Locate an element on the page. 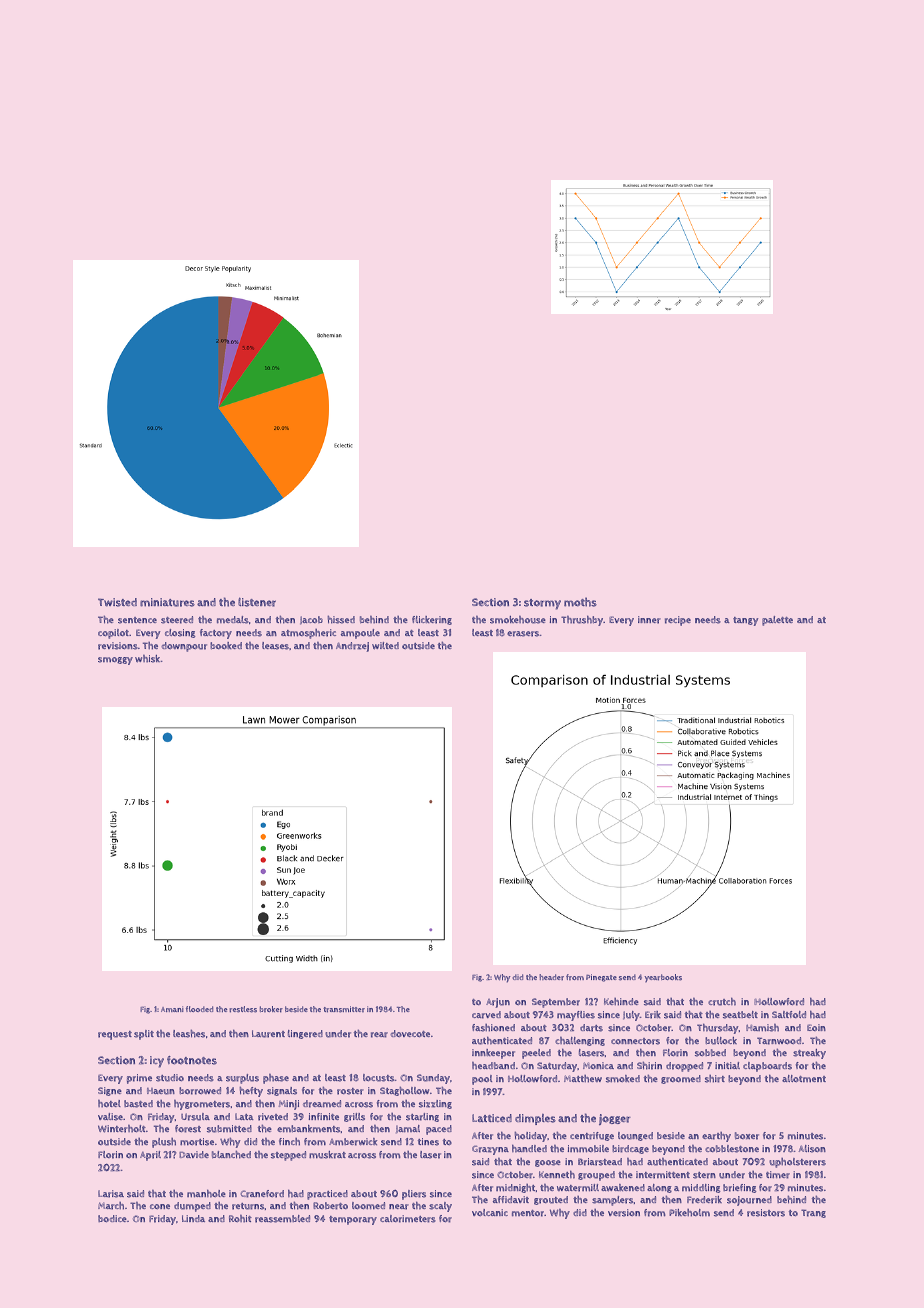 The height and width of the image is (1308, 924). recipe is located at coordinates (678, 621).
